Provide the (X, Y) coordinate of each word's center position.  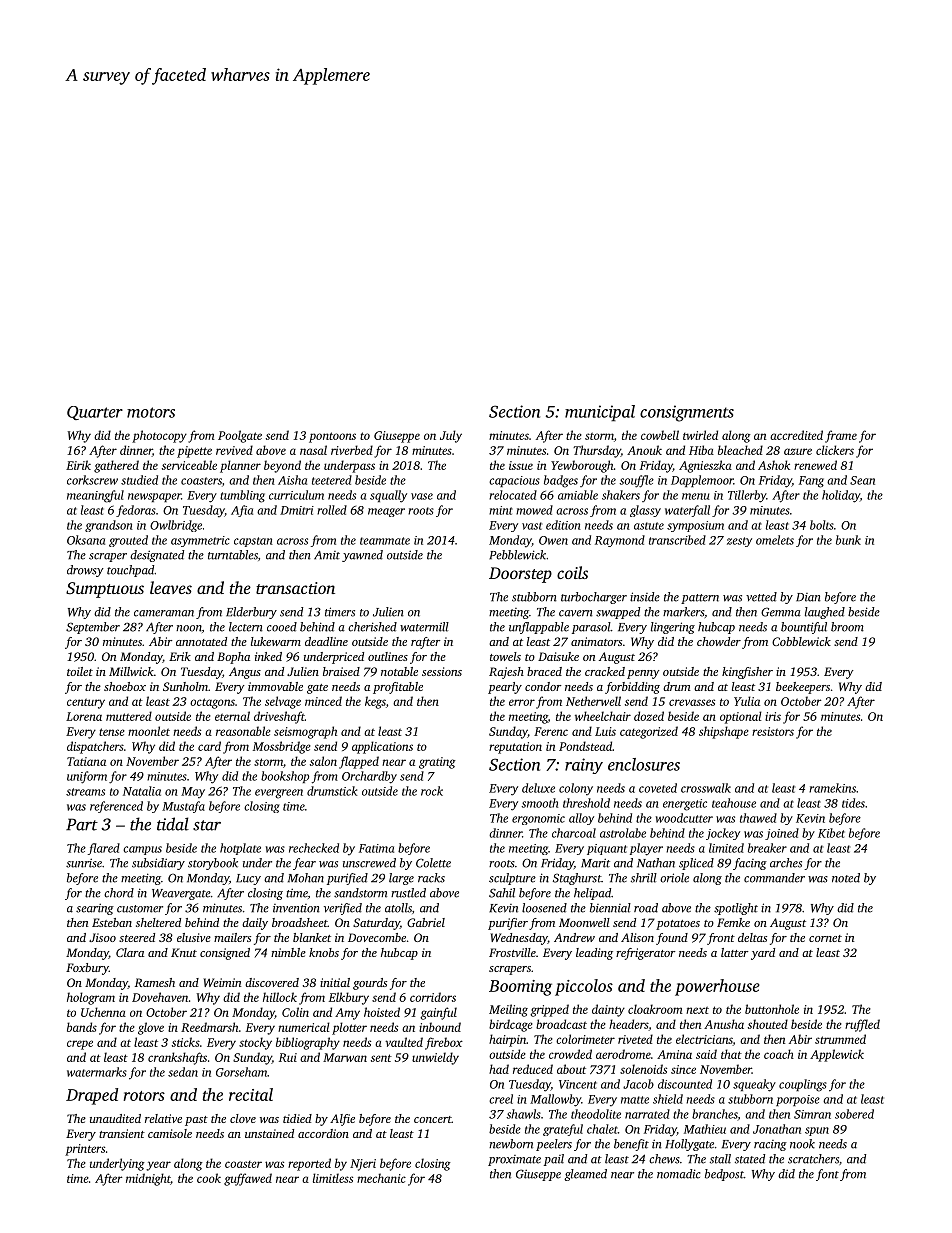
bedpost (724, 1175)
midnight (148, 1179)
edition (563, 525)
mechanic (381, 1178)
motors (151, 412)
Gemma (781, 612)
